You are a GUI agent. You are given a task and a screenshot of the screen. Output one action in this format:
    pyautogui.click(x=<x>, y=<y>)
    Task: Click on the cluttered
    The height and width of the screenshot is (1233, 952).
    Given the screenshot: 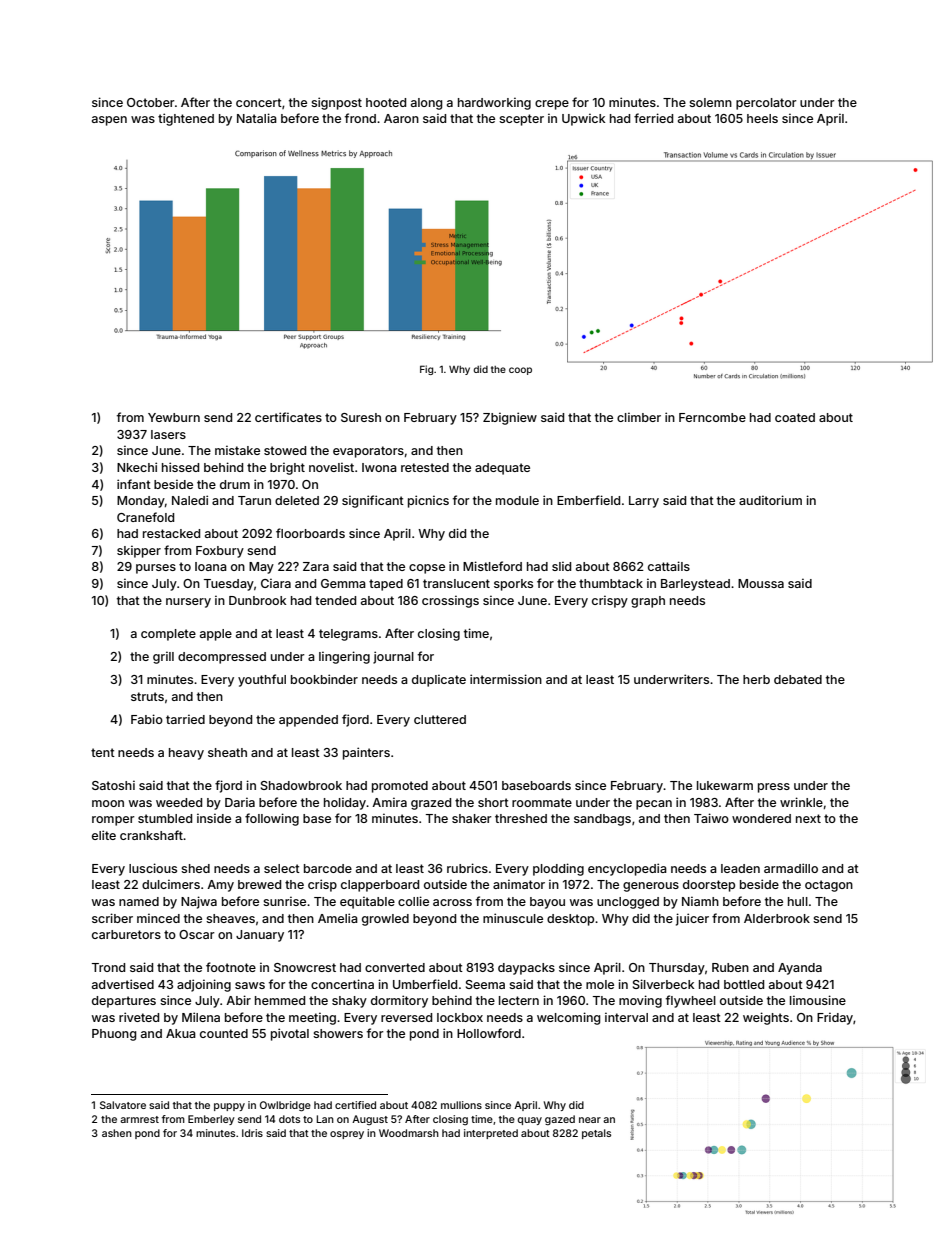 What is the action you would take?
    pyautogui.click(x=440, y=719)
